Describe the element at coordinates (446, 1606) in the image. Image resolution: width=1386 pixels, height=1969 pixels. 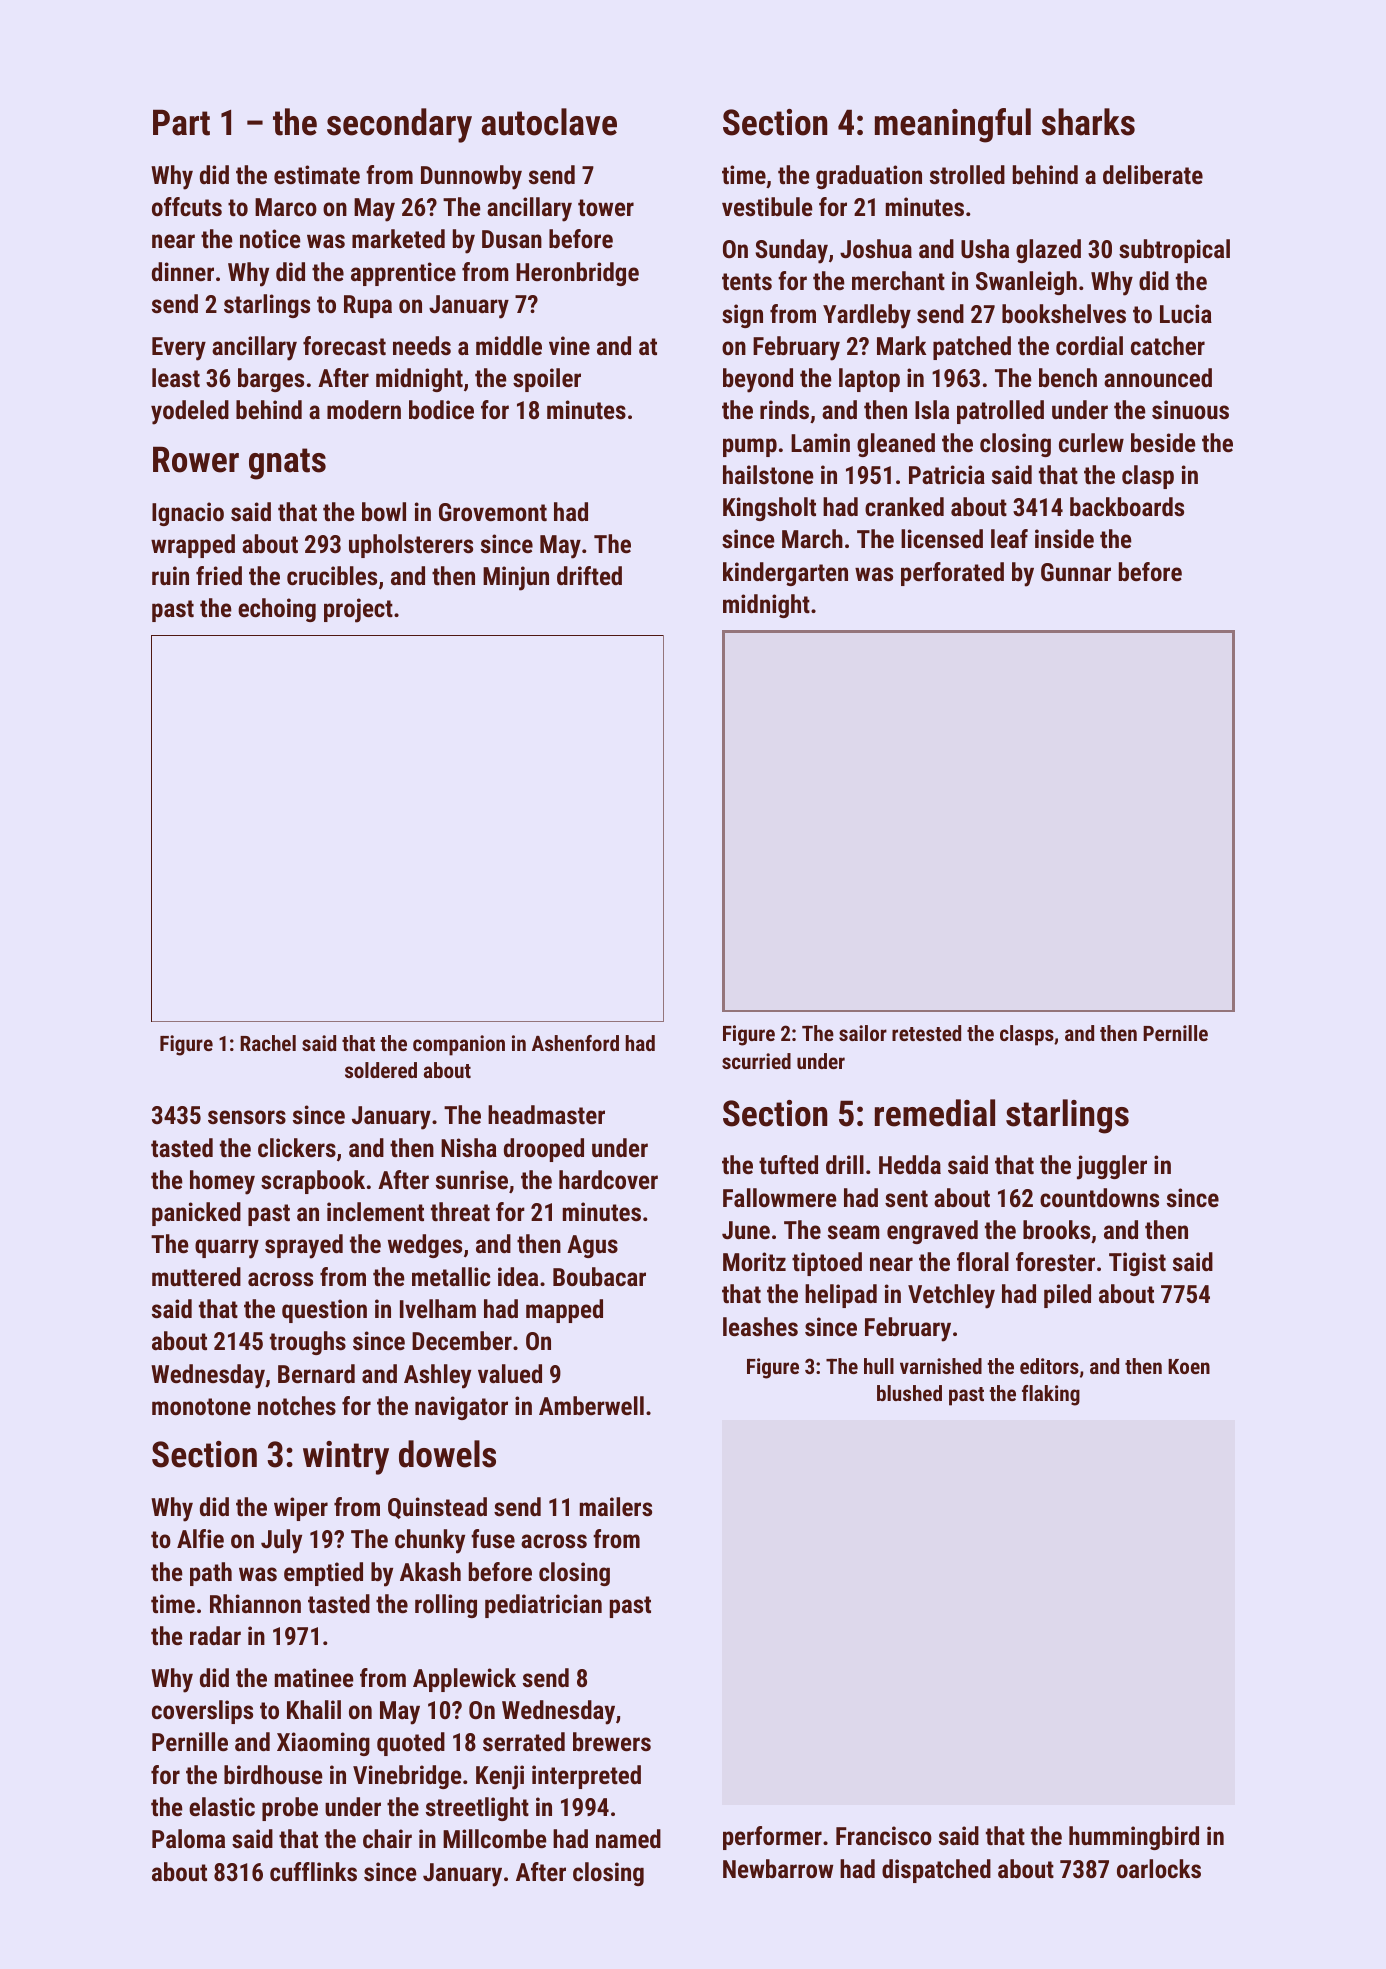
I see `rolling` at that location.
